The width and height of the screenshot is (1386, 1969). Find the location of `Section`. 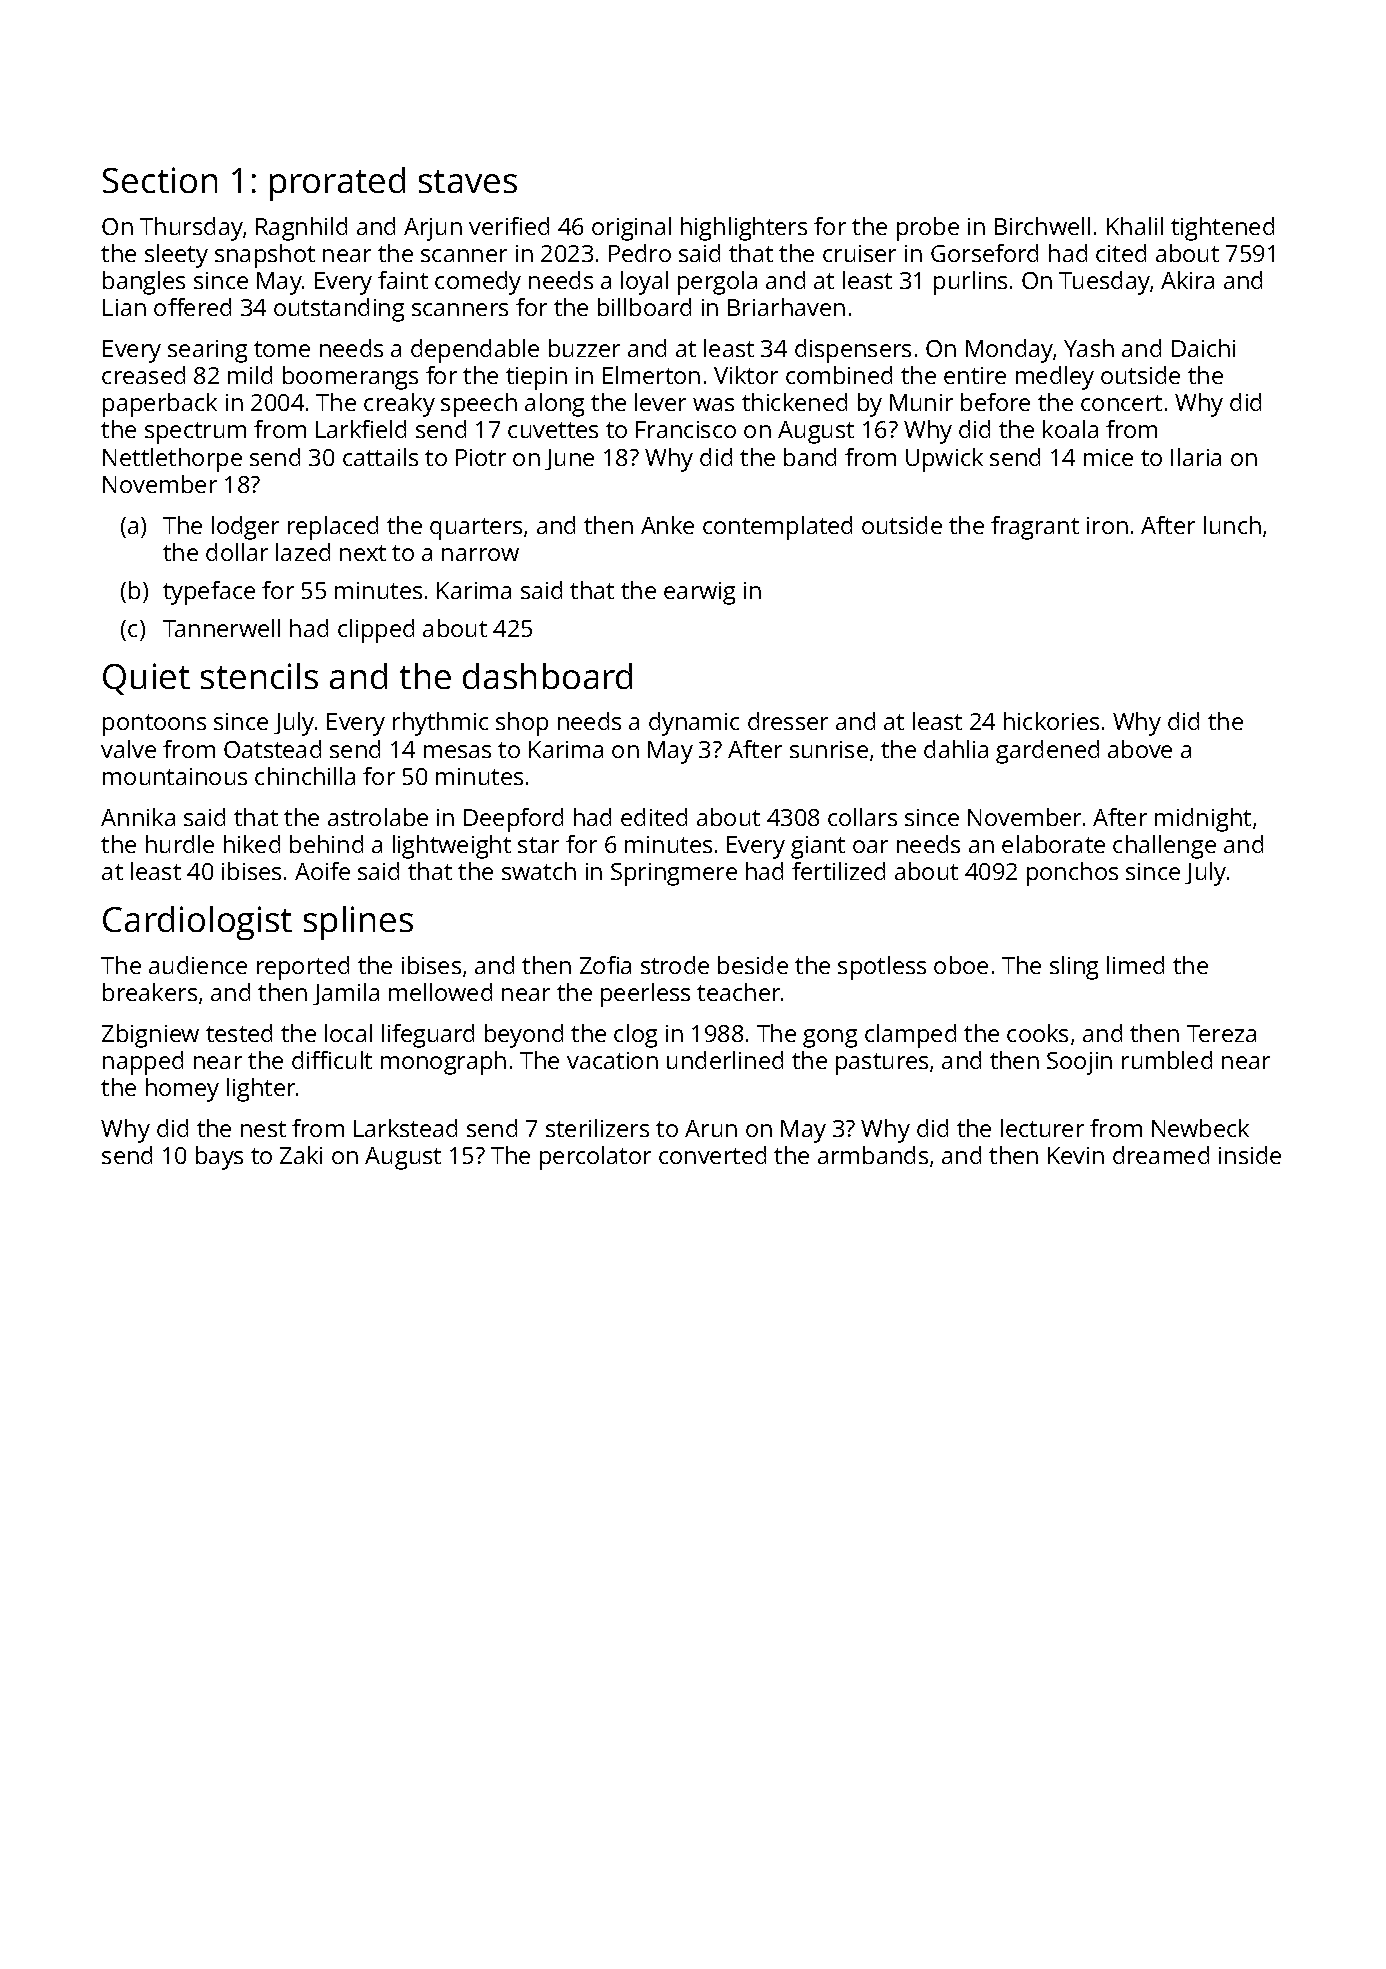

Section is located at coordinates (160, 180).
